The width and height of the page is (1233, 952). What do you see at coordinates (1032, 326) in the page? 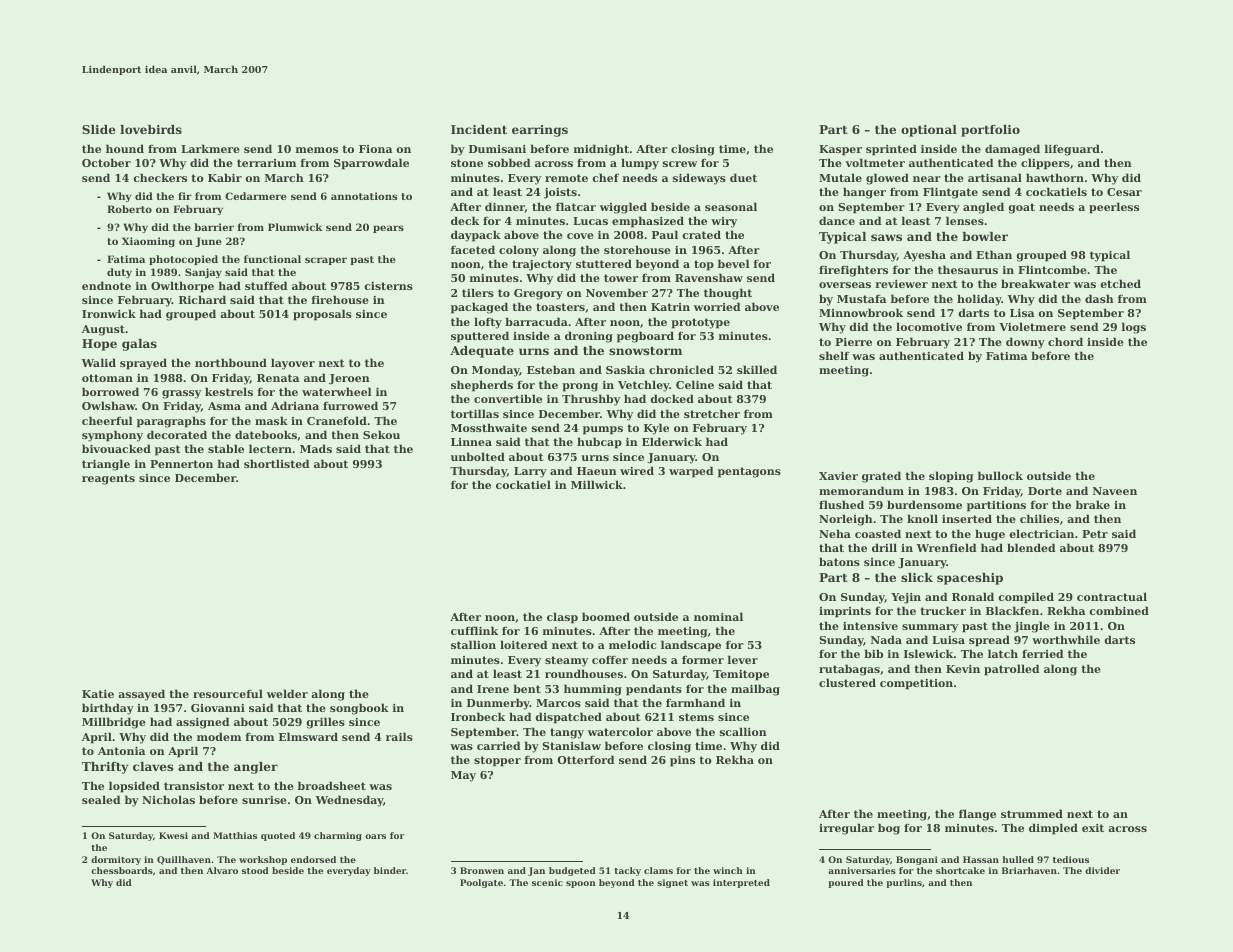
I see `Violetmere` at bounding box center [1032, 326].
